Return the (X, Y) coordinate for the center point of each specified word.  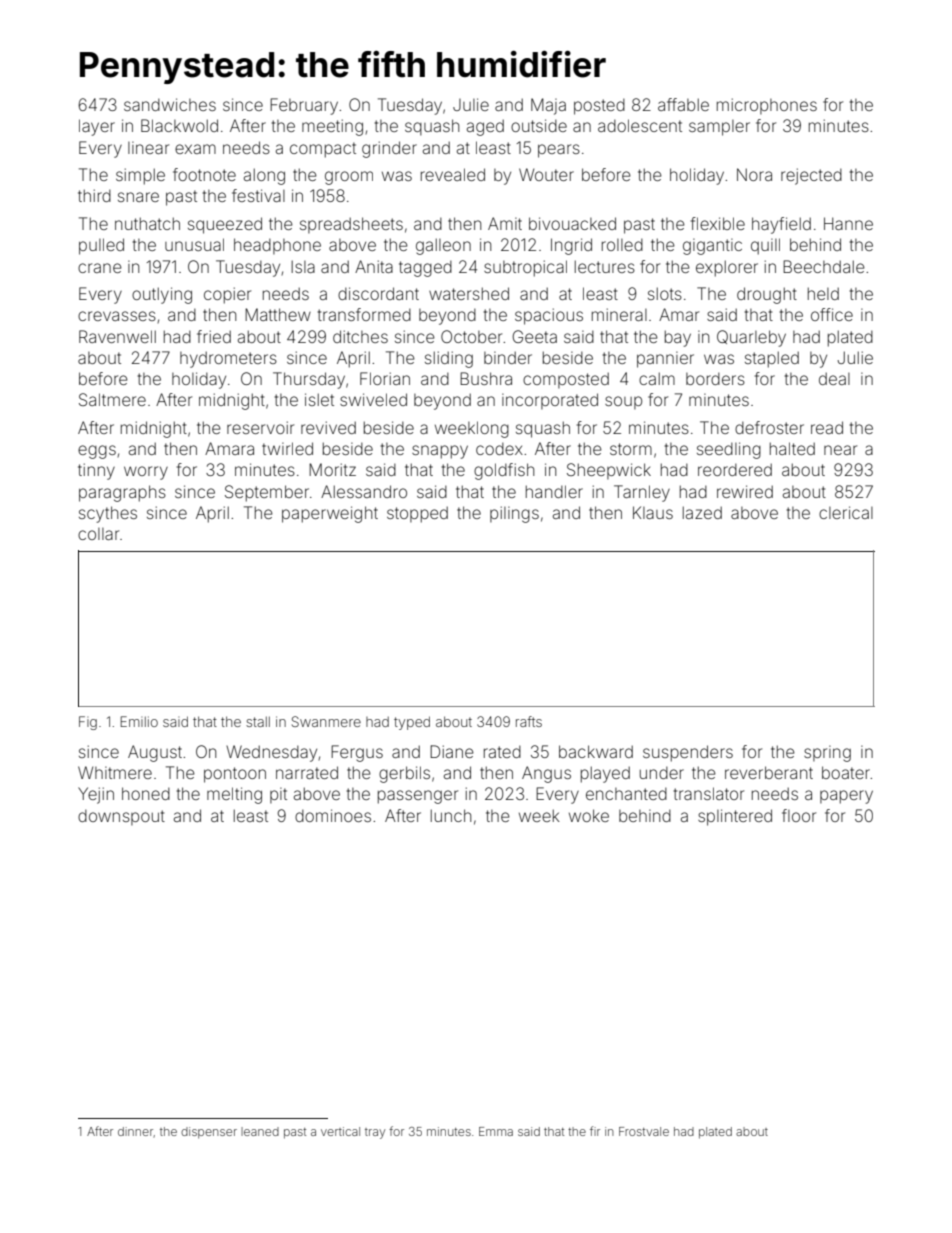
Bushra (486, 378)
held (823, 293)
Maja (548, 106)
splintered (735, 817)
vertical (340, 1131)
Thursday (309, 380)
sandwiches (170, 104)
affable (683, 104)
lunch (451, 815)
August (155, 753)
